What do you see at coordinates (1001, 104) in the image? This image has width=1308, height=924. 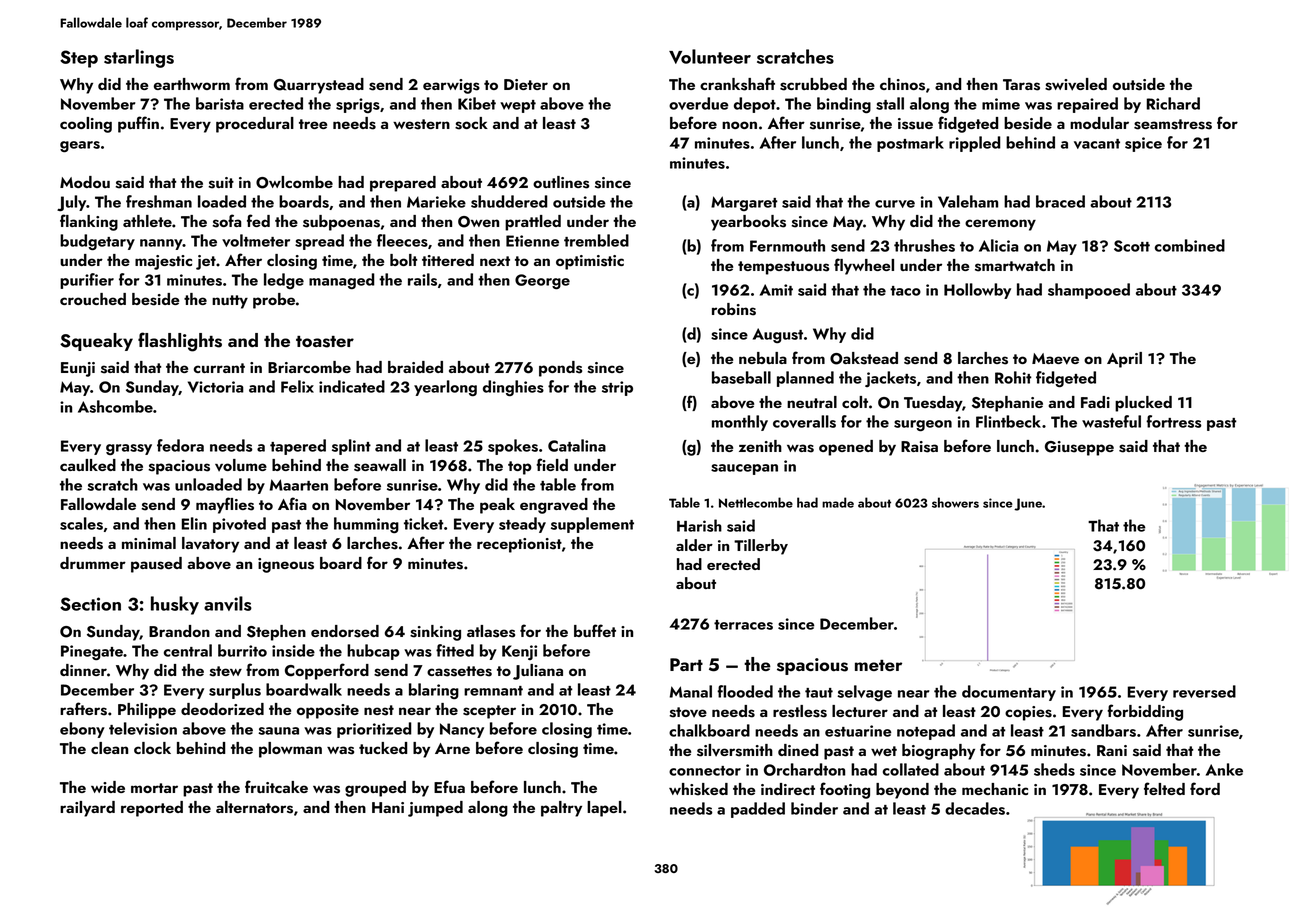 I see `mime` at bounding box center [1001, 104].
